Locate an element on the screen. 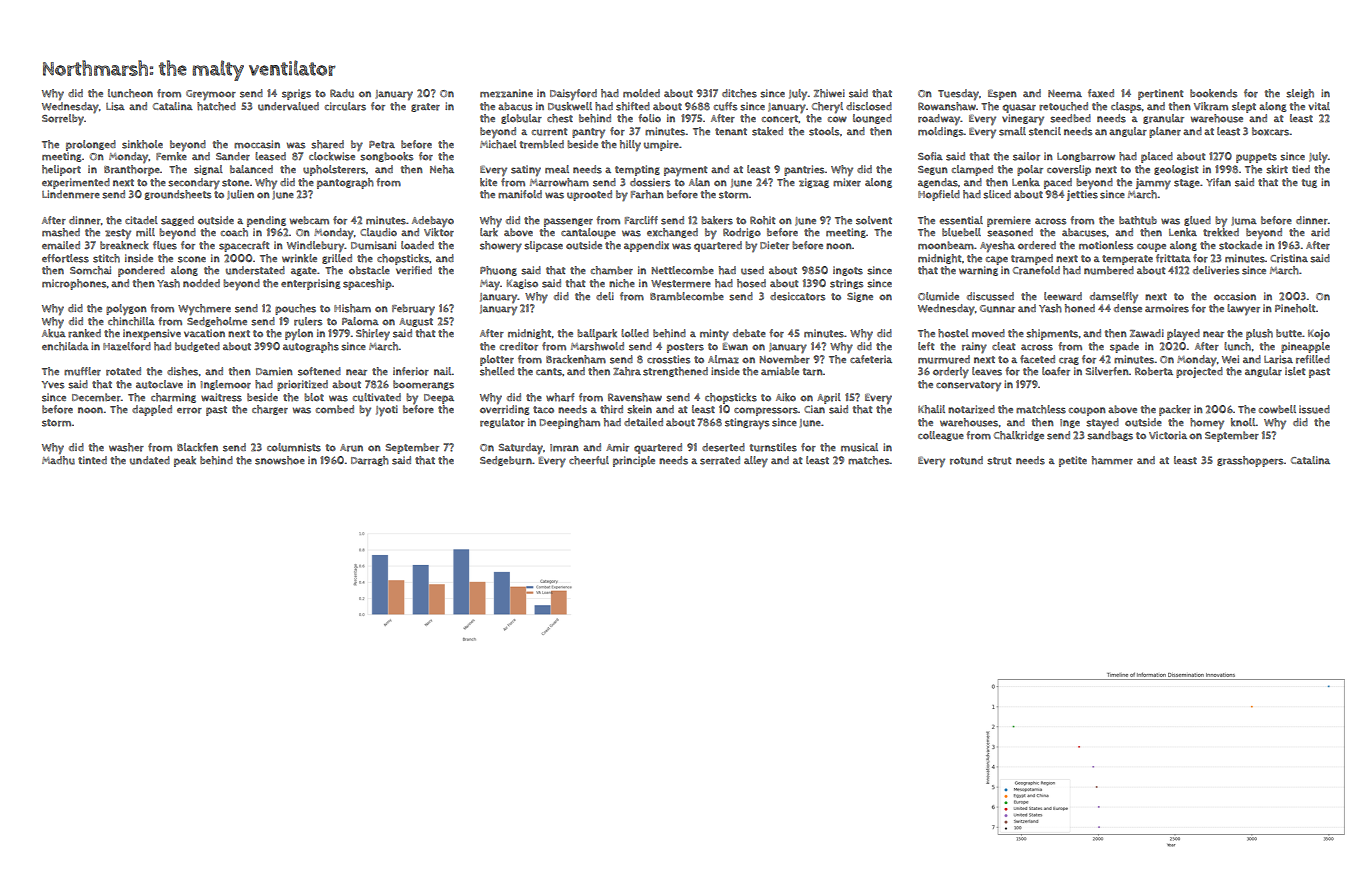 This screenshot has width=1372, height=887. colleague is located at coordinates (941, 436).
